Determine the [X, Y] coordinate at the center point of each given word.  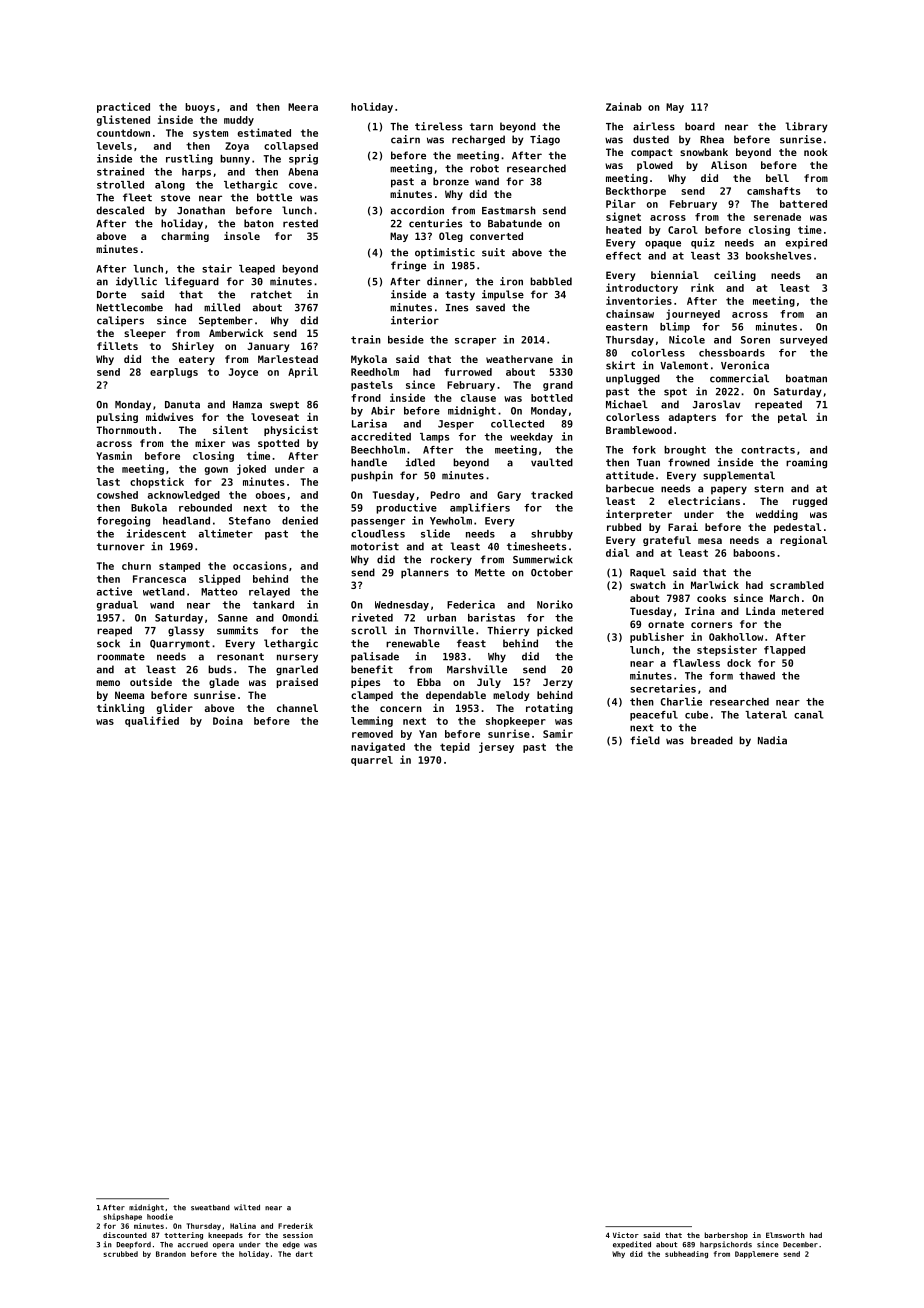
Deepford [133, 1245]
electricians [704, 501]
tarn [481, 127]
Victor [626, 1235]
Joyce [243, 373]
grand [558, 386]
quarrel [372, 761]
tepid [455, 747]
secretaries [663, 688]
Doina [228, 720]
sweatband [210, 1207]
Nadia [772, 740]
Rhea [712, 139]
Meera [303, 107]
